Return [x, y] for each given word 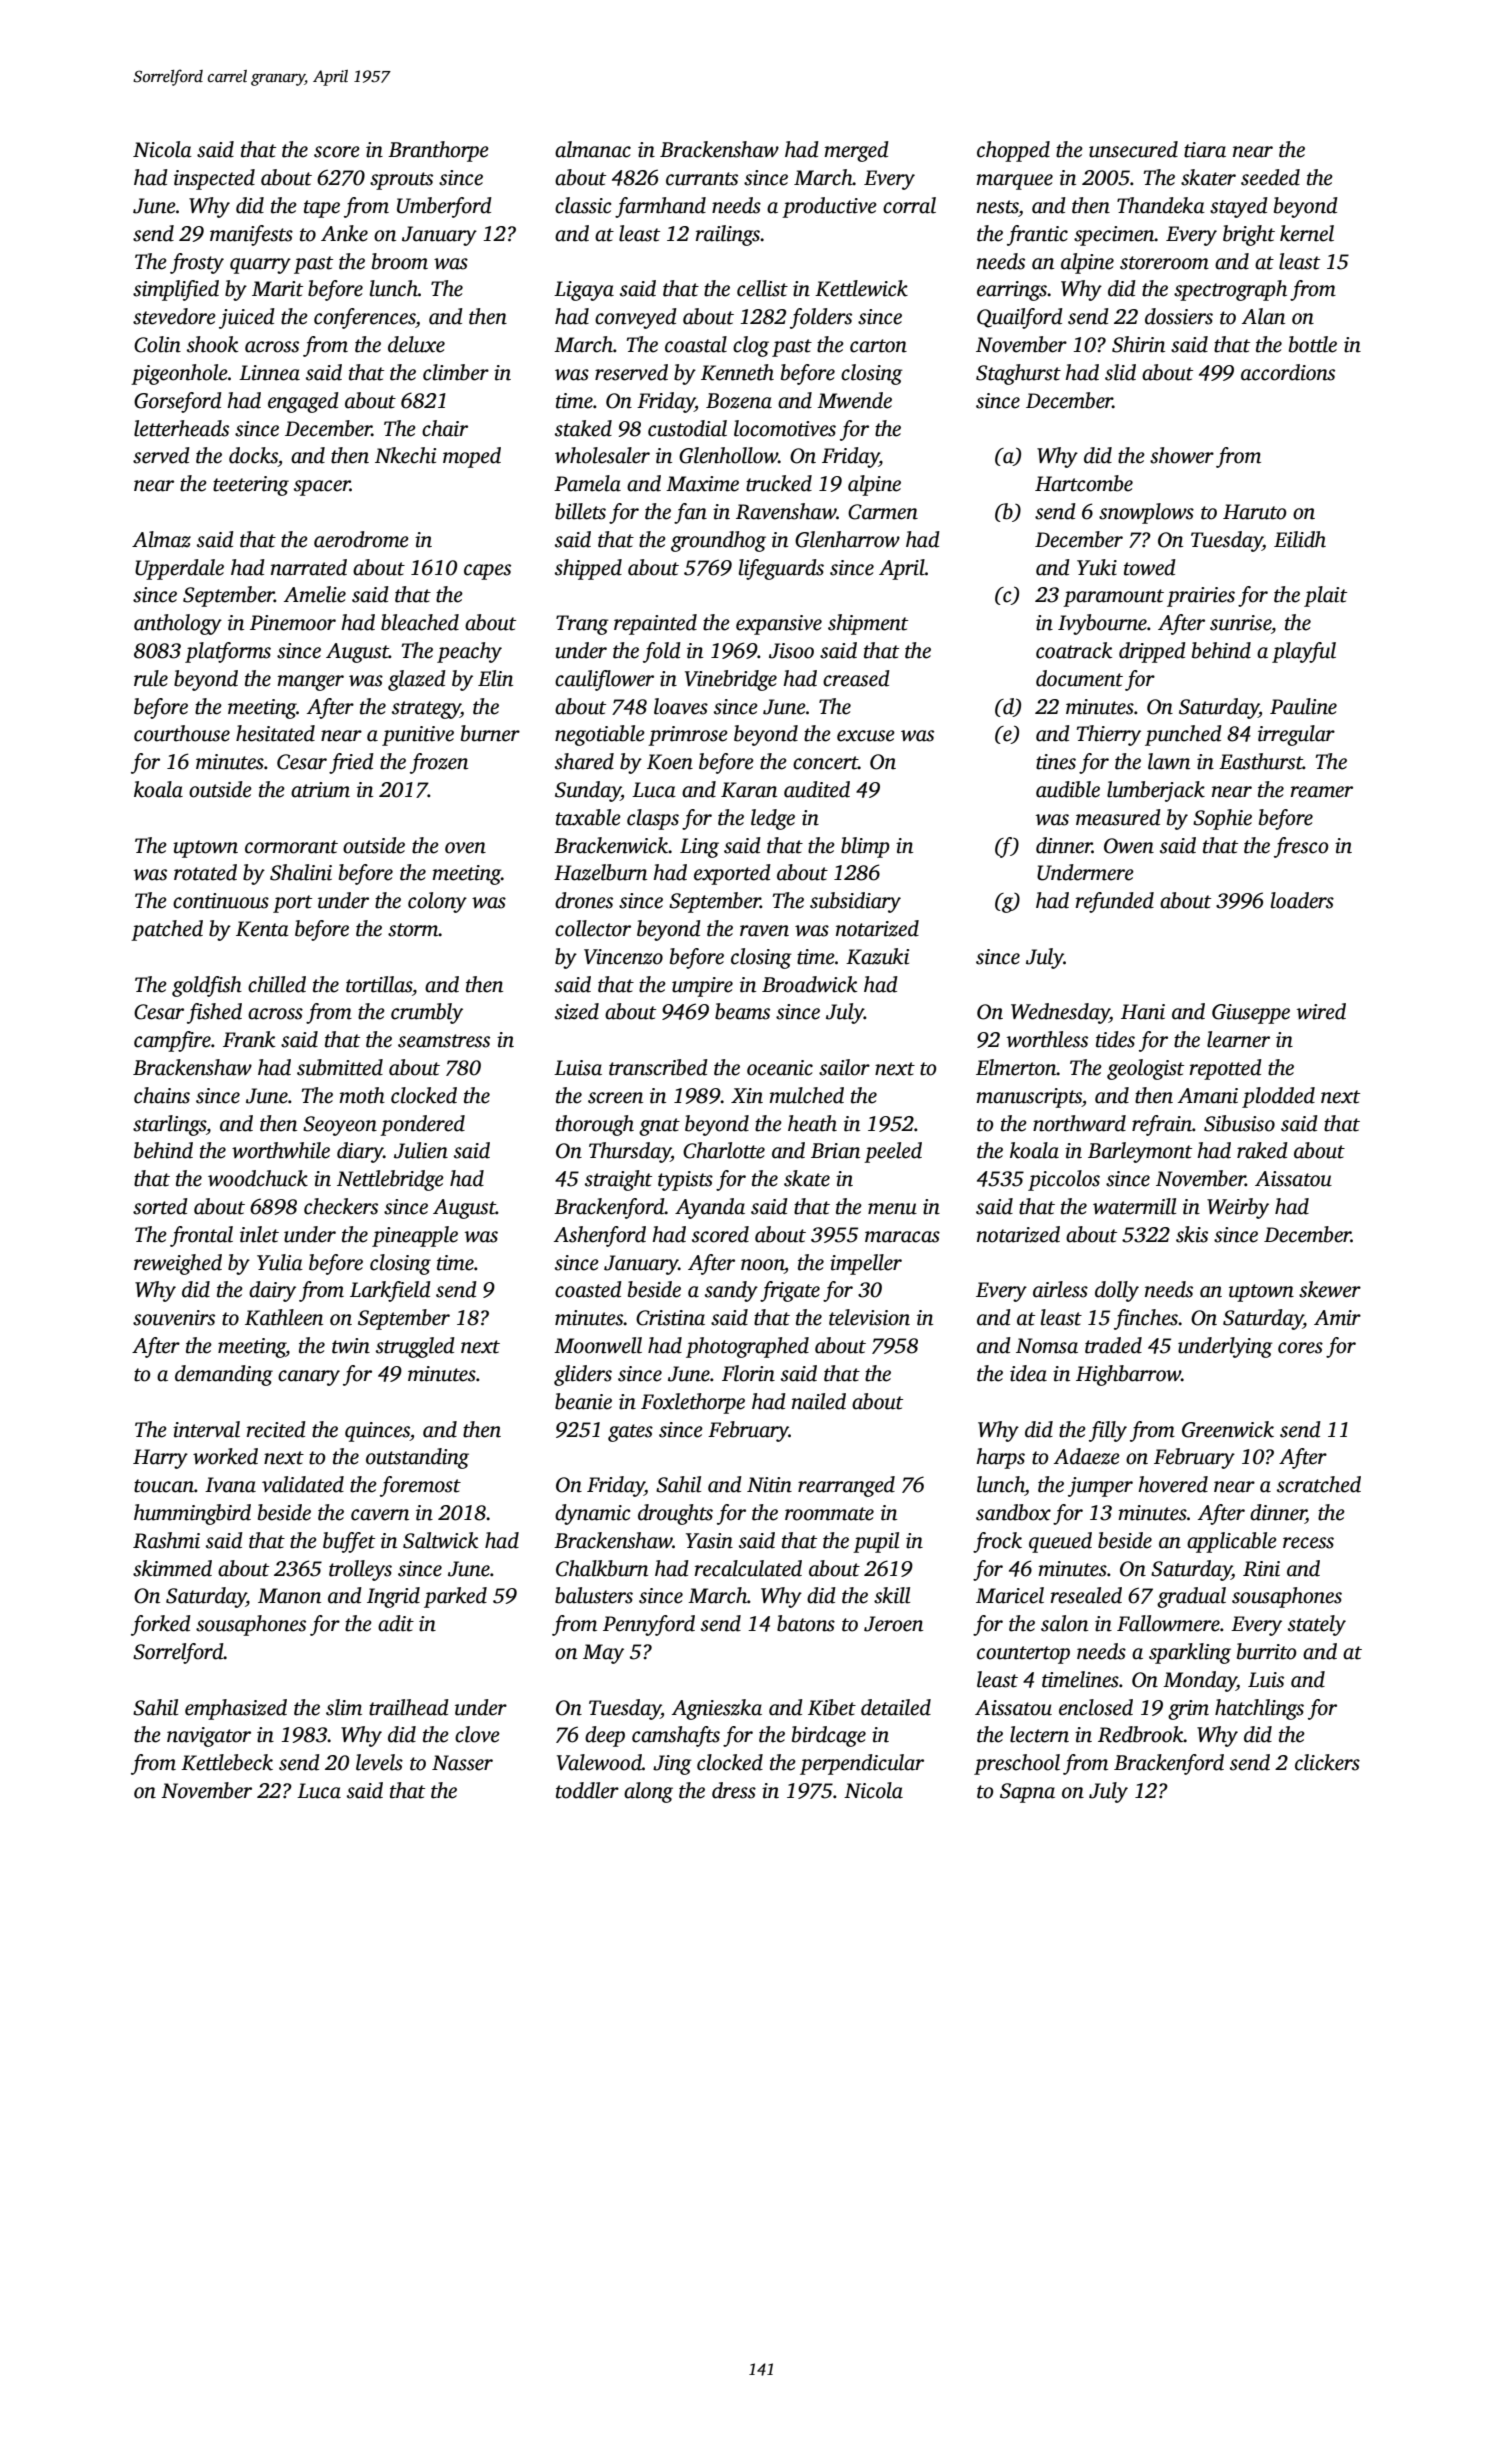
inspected [214, 179]
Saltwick [440, 1540]
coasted [588, 1289]
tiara [1205, 150]
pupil [876, 1542]
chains [162, 1095]
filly [1108, 1431]
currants [702, 179]
